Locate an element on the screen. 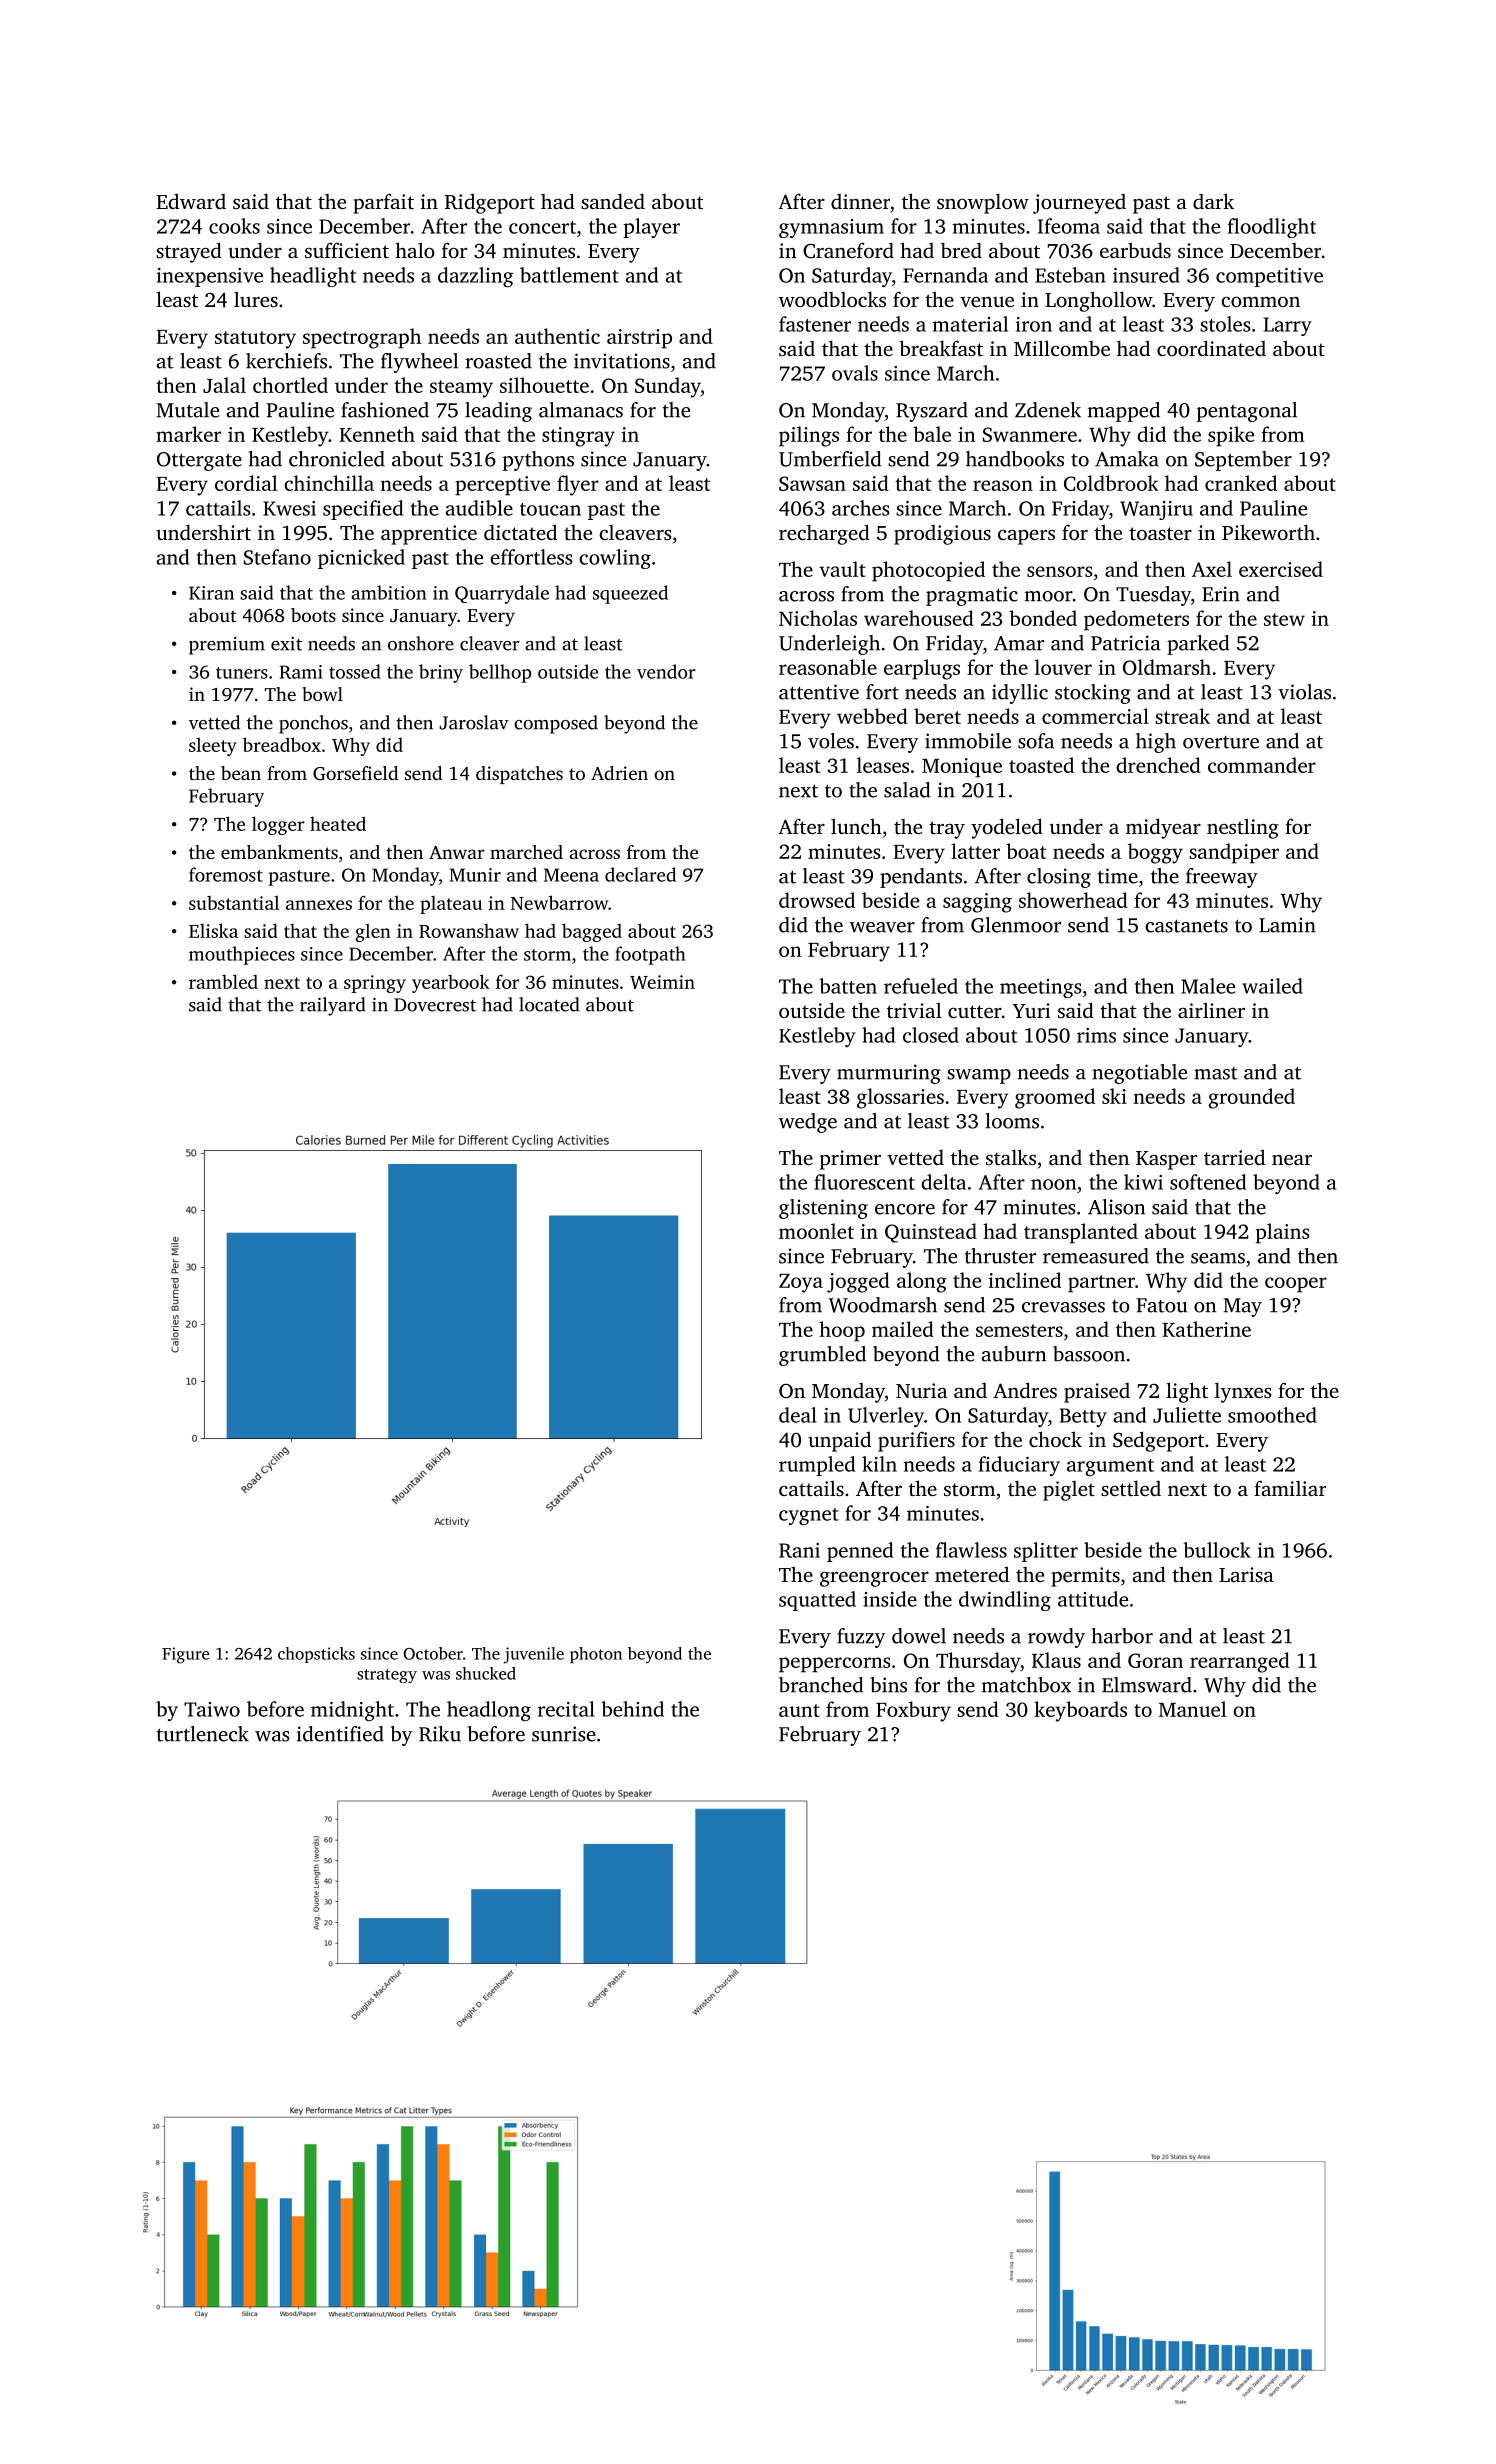 The height and width of the screenshot is (2464, 1496). journeyed is located at coordinates (1079, 204).
